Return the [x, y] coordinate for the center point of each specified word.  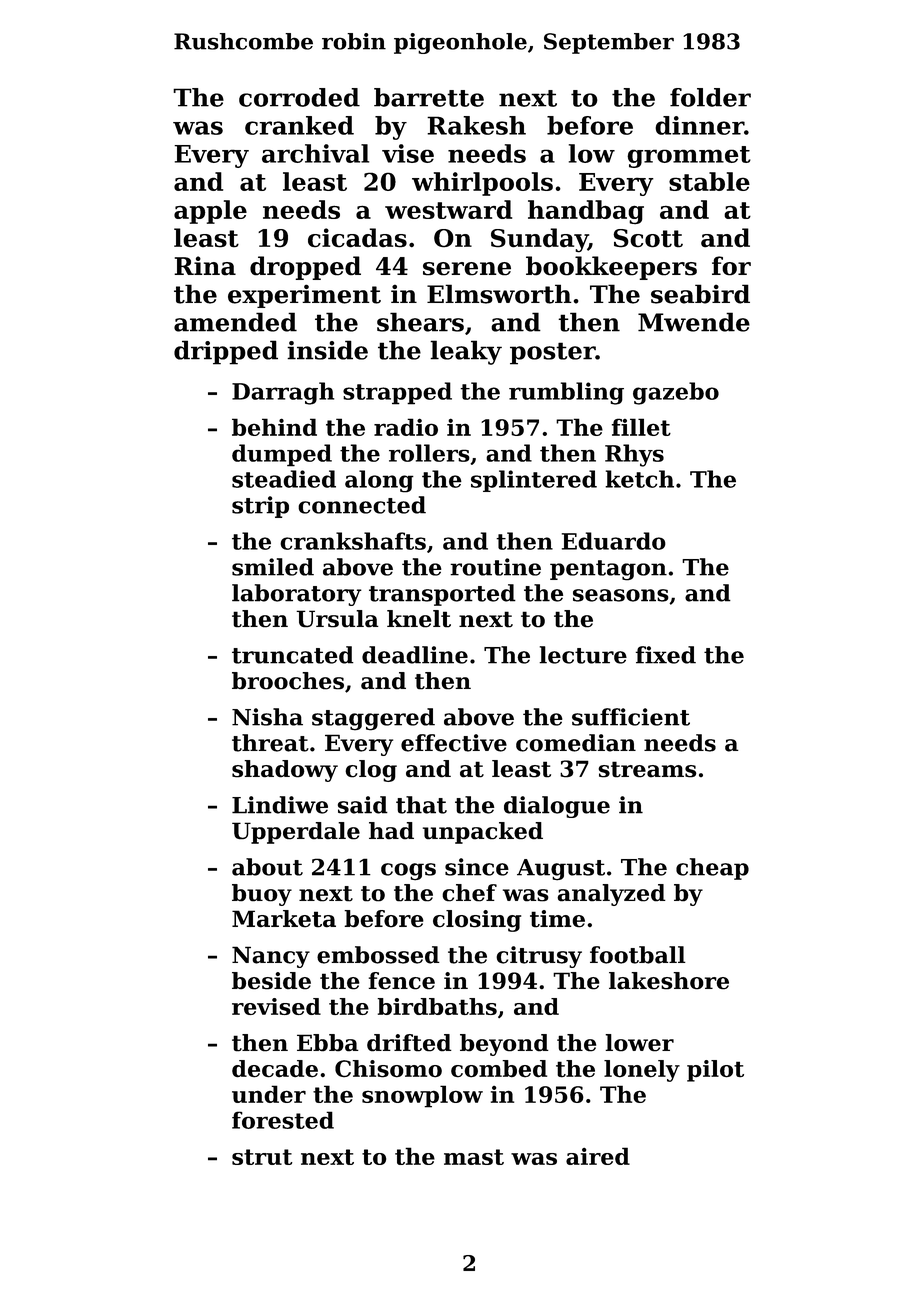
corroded [299, 97]
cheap [712, 869]
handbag [586, 212]
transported [442, 595]
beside [271, 981]
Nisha [267, 717]
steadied [284, 479]
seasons [621, 595]
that [421, 805]
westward [448, 209]
